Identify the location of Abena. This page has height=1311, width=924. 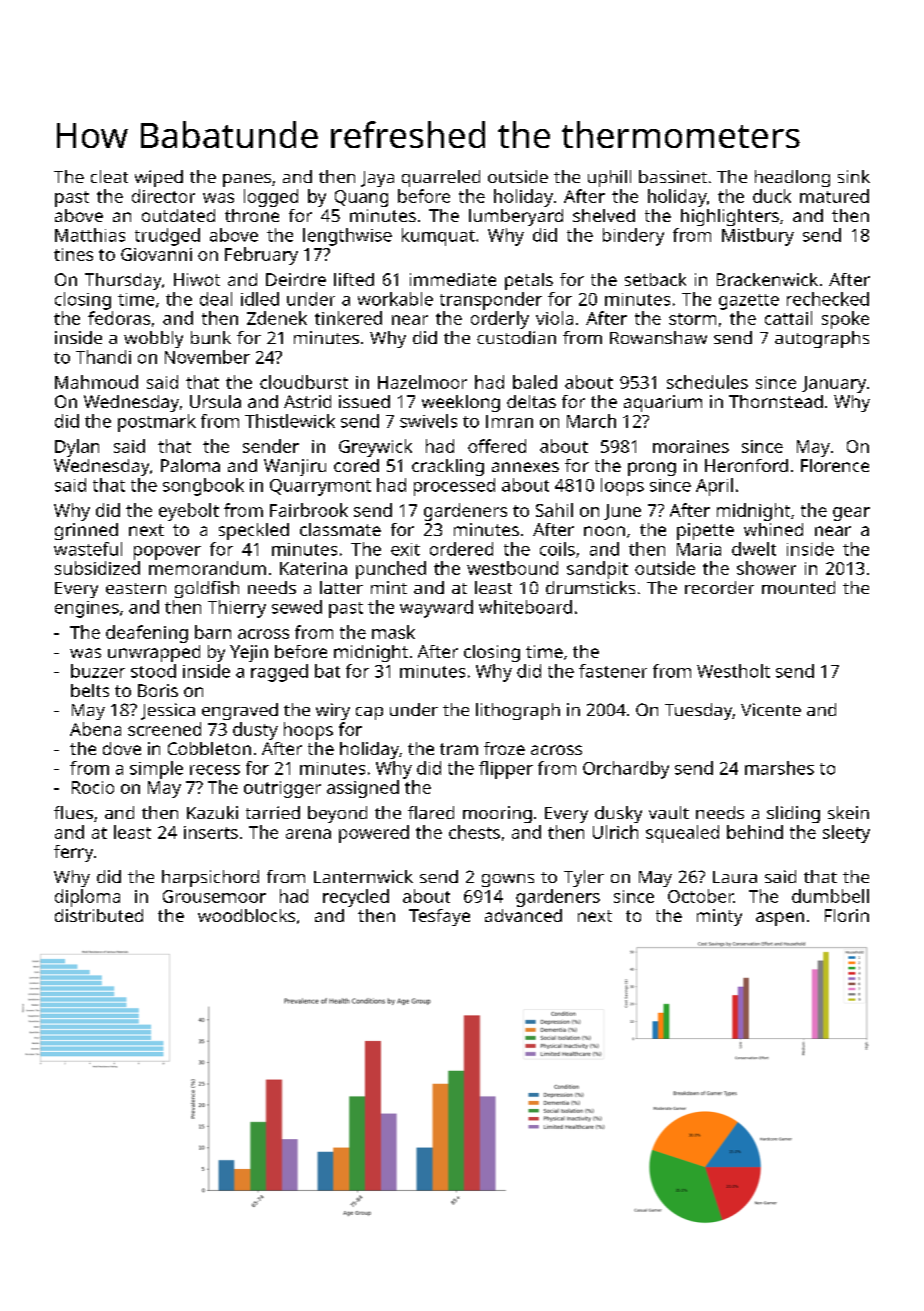
(95, 729).
